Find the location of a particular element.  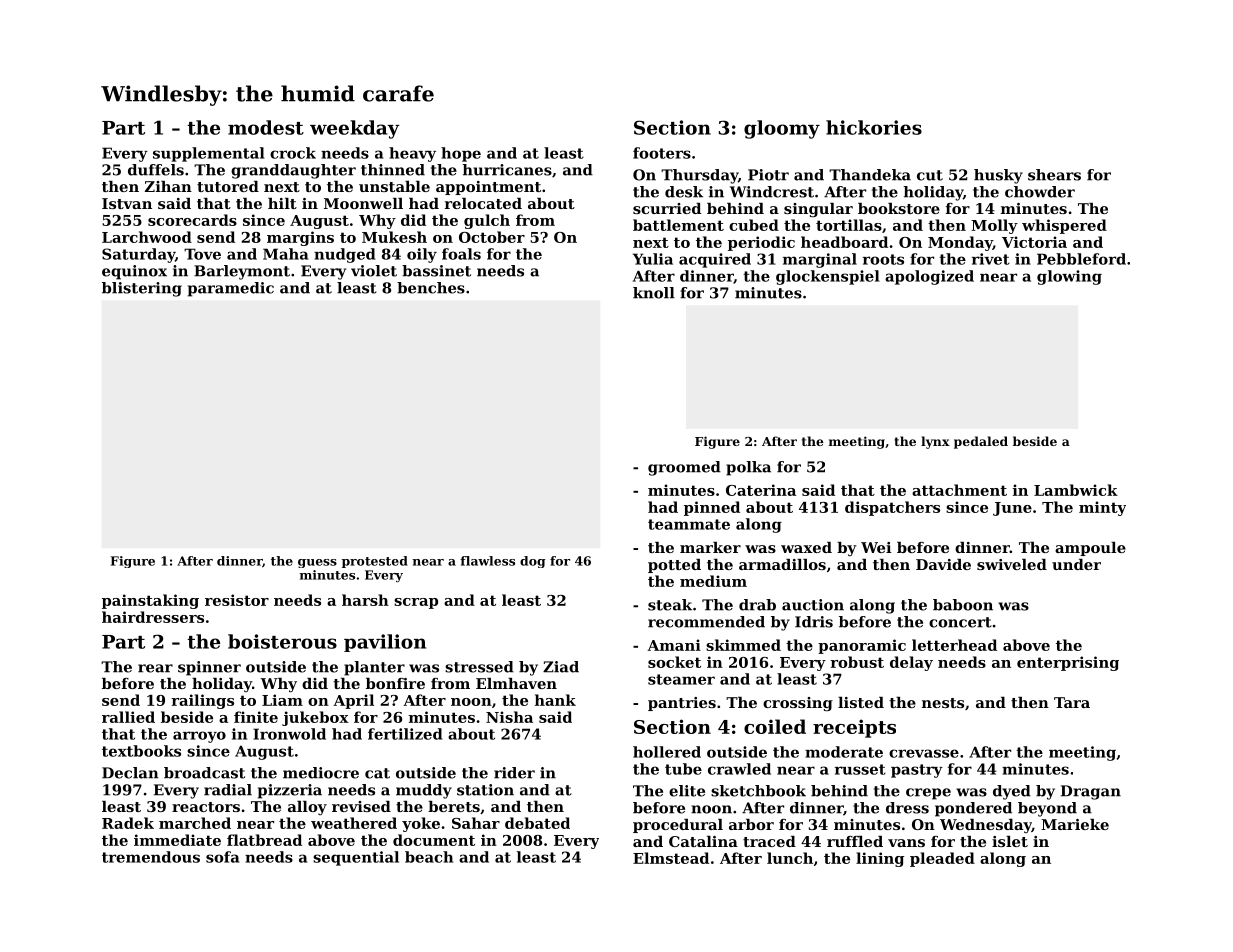

Molly is located at coordinates (994, 226).
